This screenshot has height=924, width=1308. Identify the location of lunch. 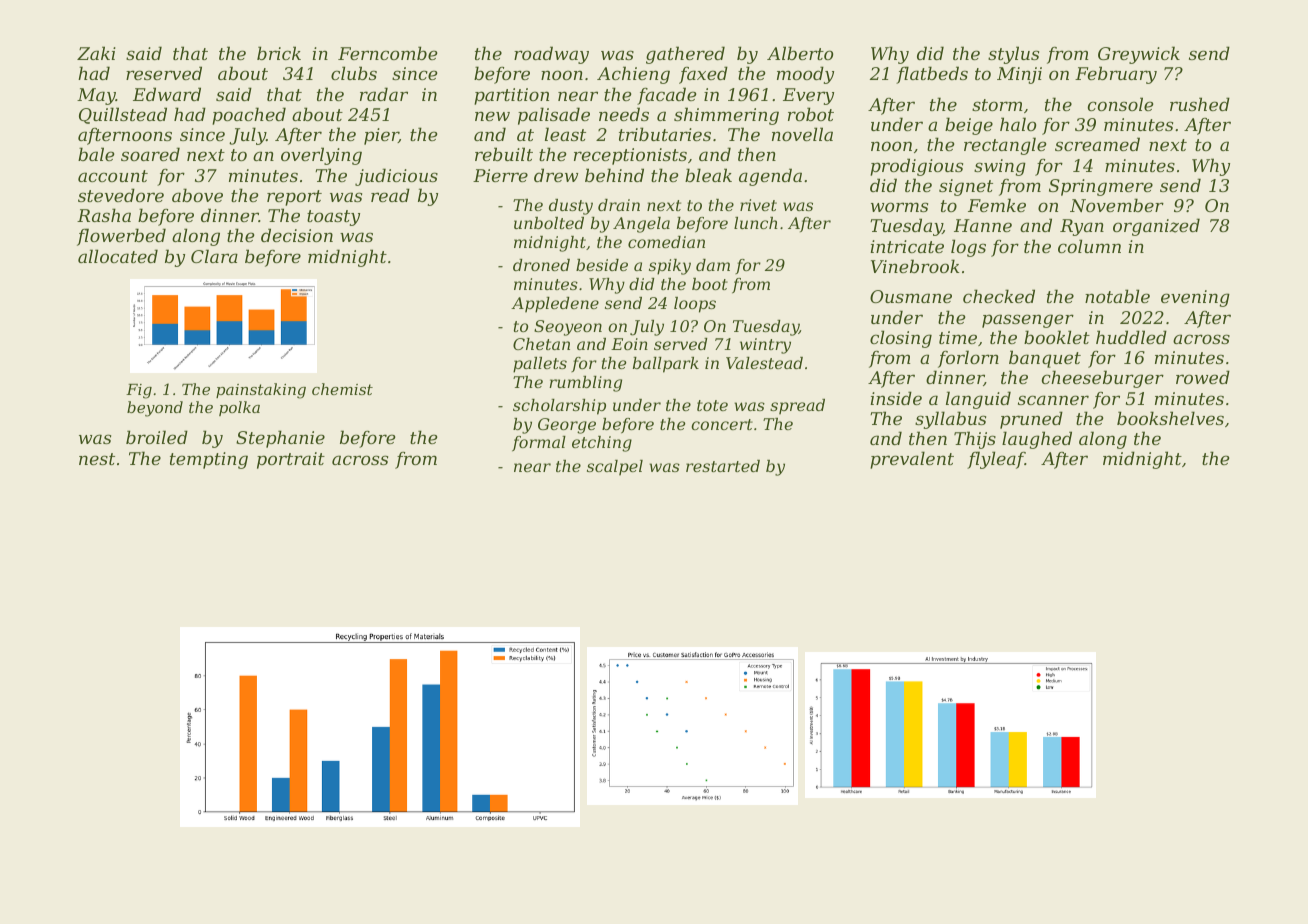
(756, 223).
